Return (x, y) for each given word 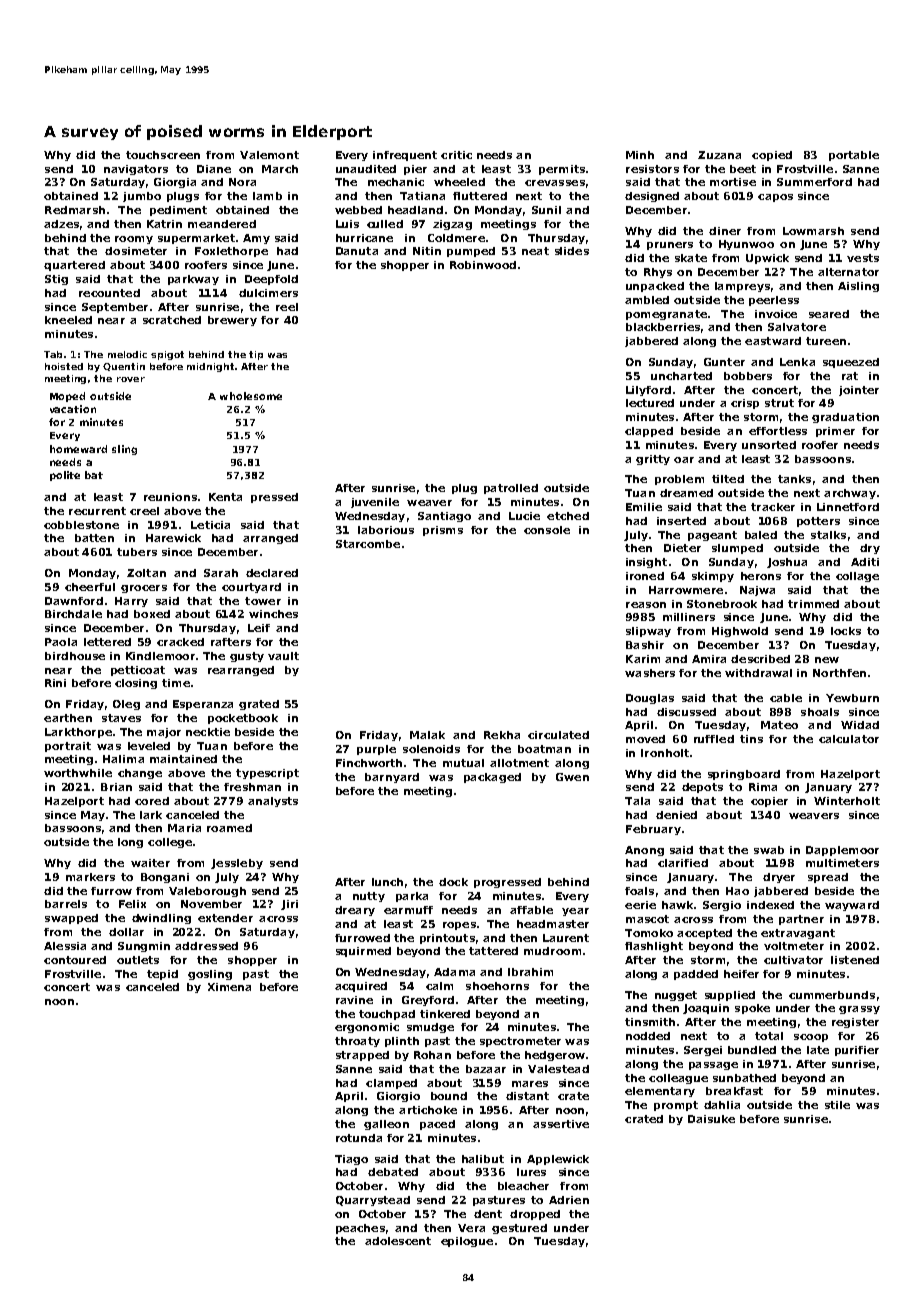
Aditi (865, 562)
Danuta (357, 251)
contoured (75, 960)
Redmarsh (75, 210)
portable (854, 156)
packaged (492, 778)
